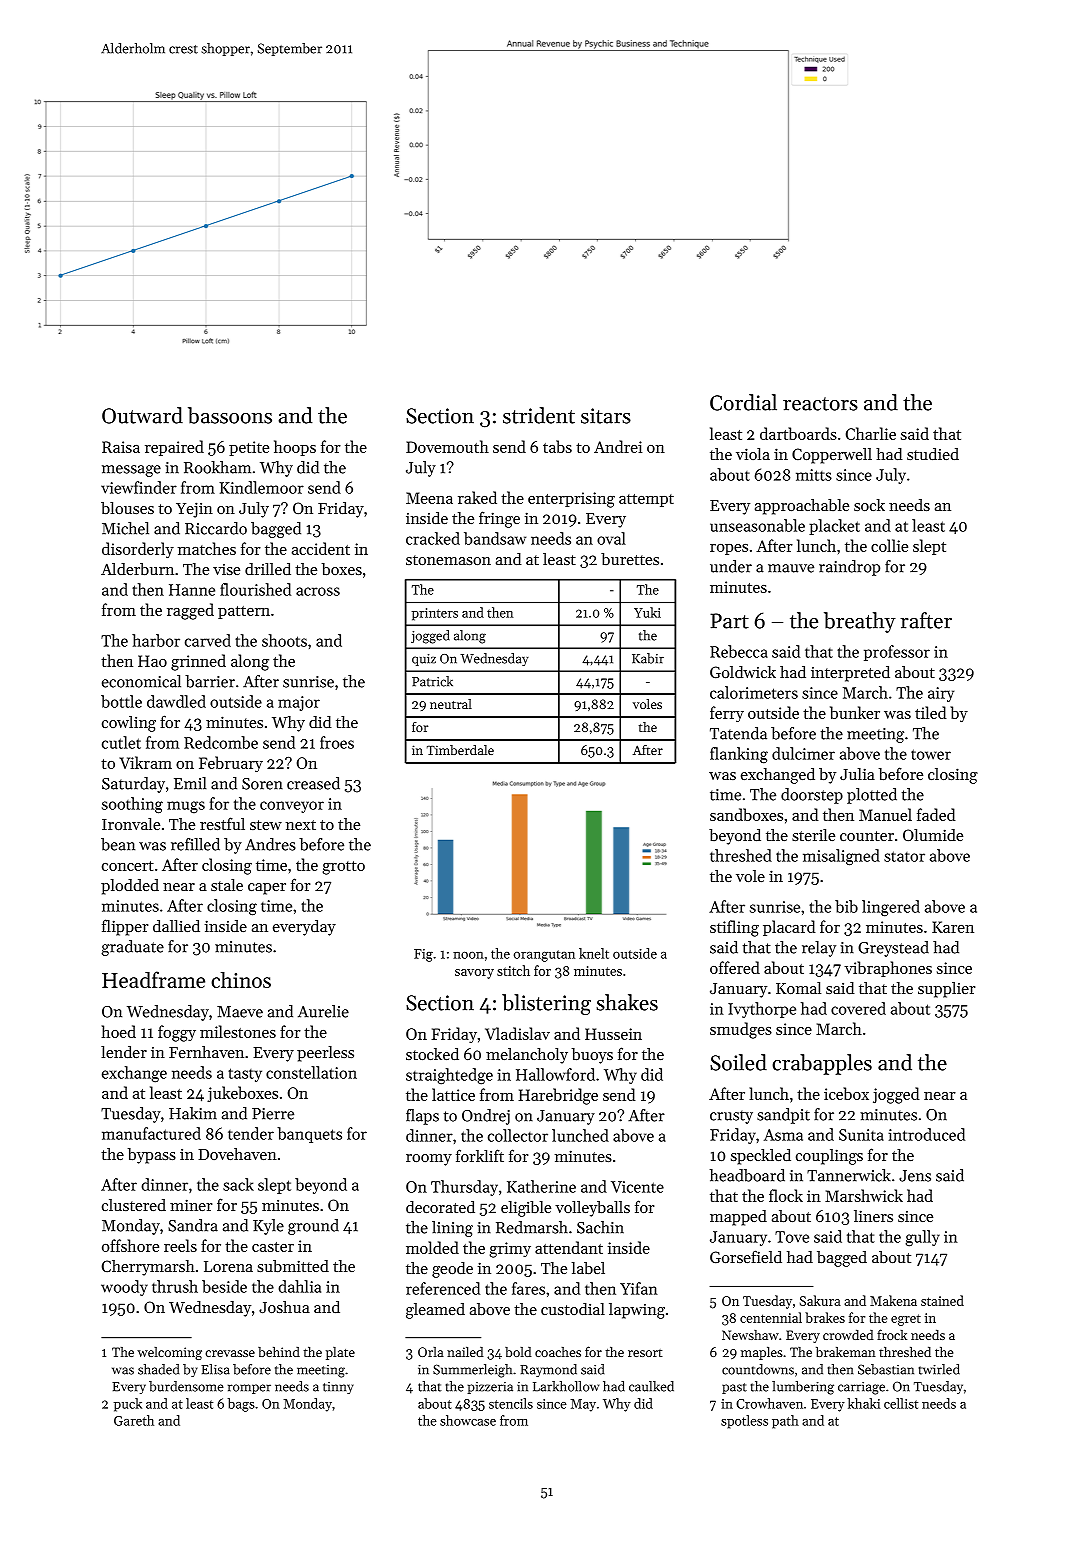 The image size is (1081, 1566). What do you see at coordinates (344, 868) in the screenshot?
I see `grotto` at bounding box center [344, 868].
